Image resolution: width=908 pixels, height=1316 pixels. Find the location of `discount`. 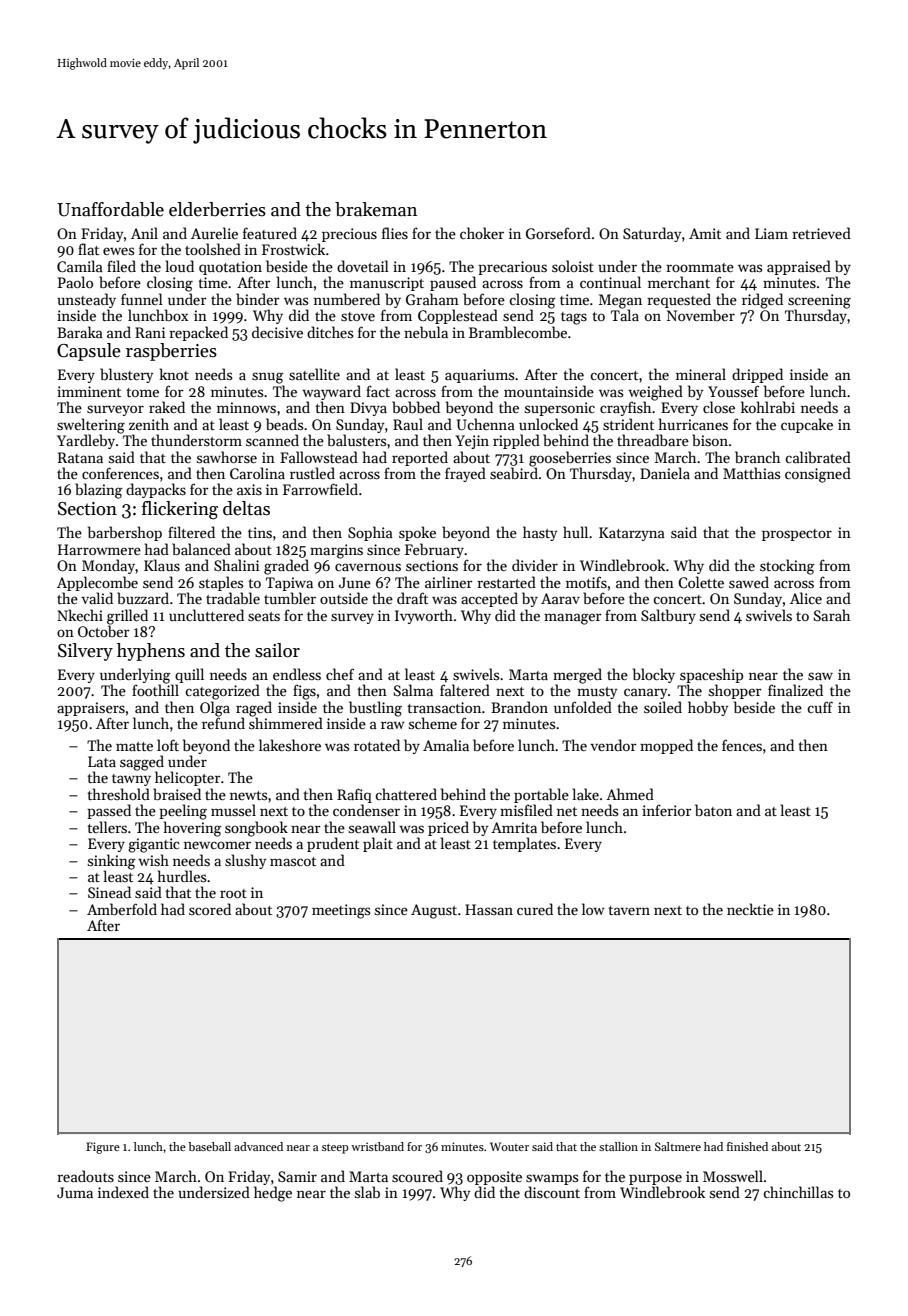

discount is located at coordinates (552, 1192).
